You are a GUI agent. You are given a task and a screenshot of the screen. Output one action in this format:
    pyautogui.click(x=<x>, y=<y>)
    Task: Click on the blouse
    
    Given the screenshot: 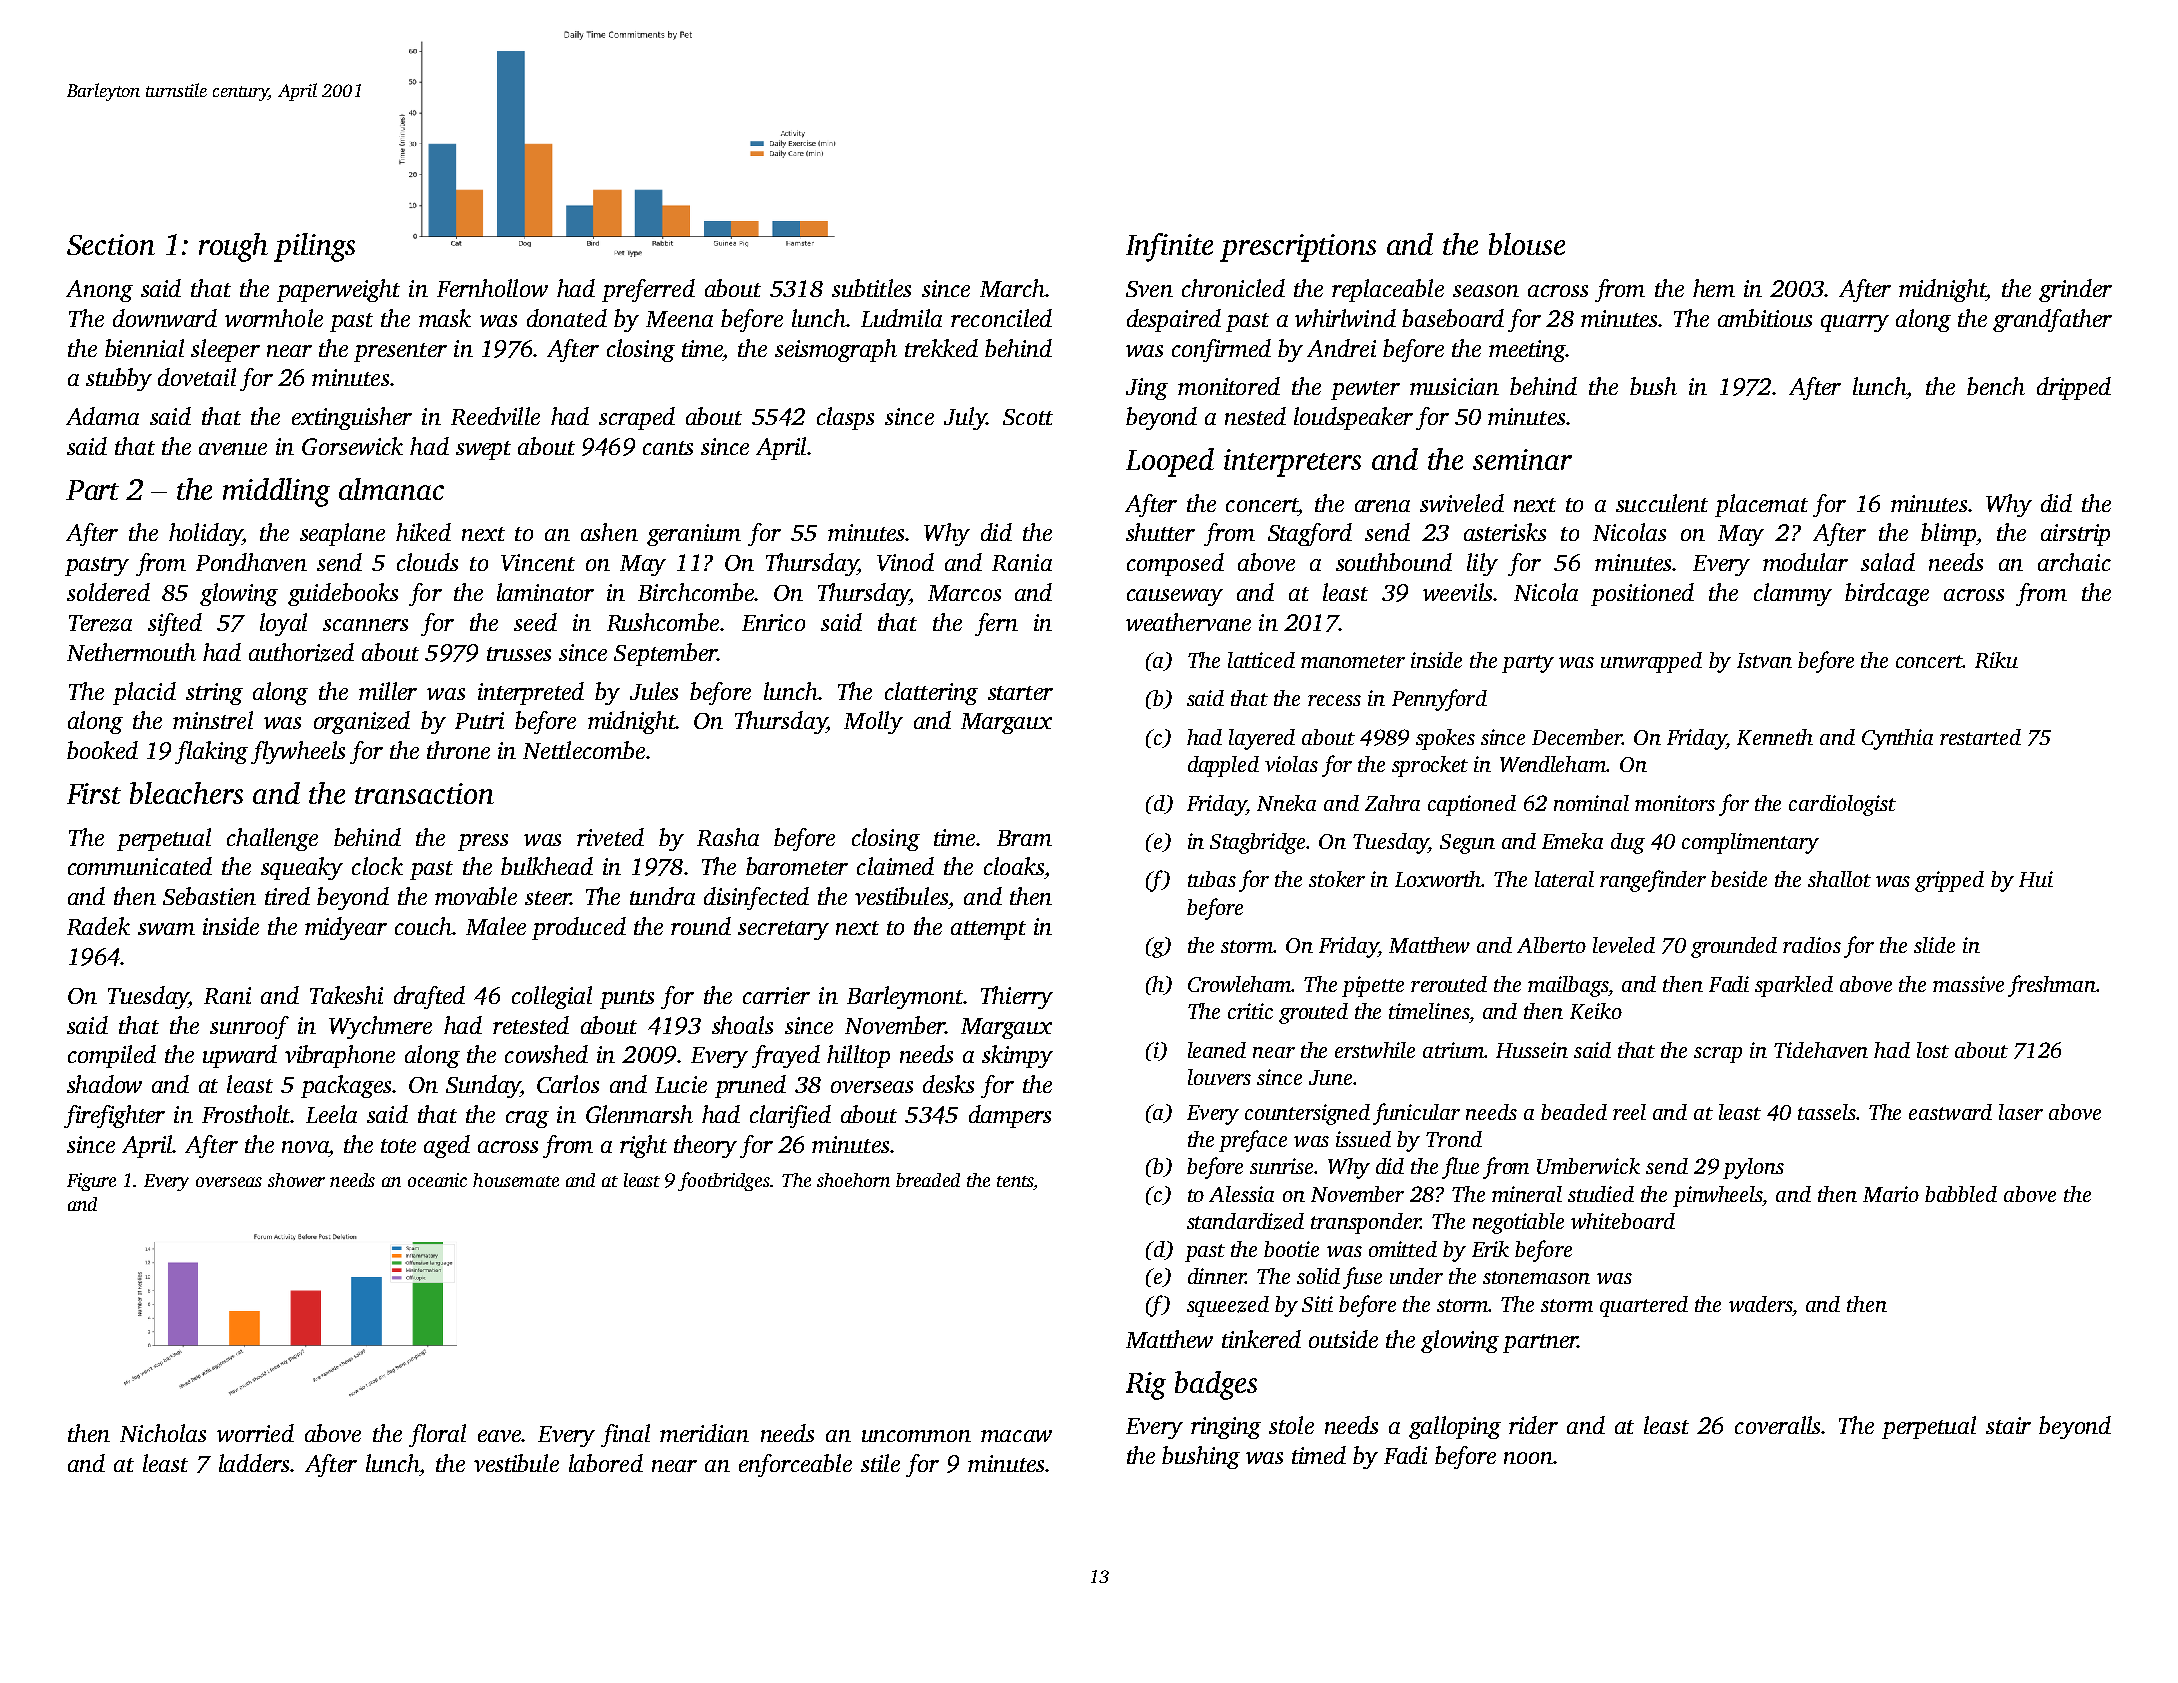 What is the action you would take?
    pyautogui.click(x=1527, y=244)
